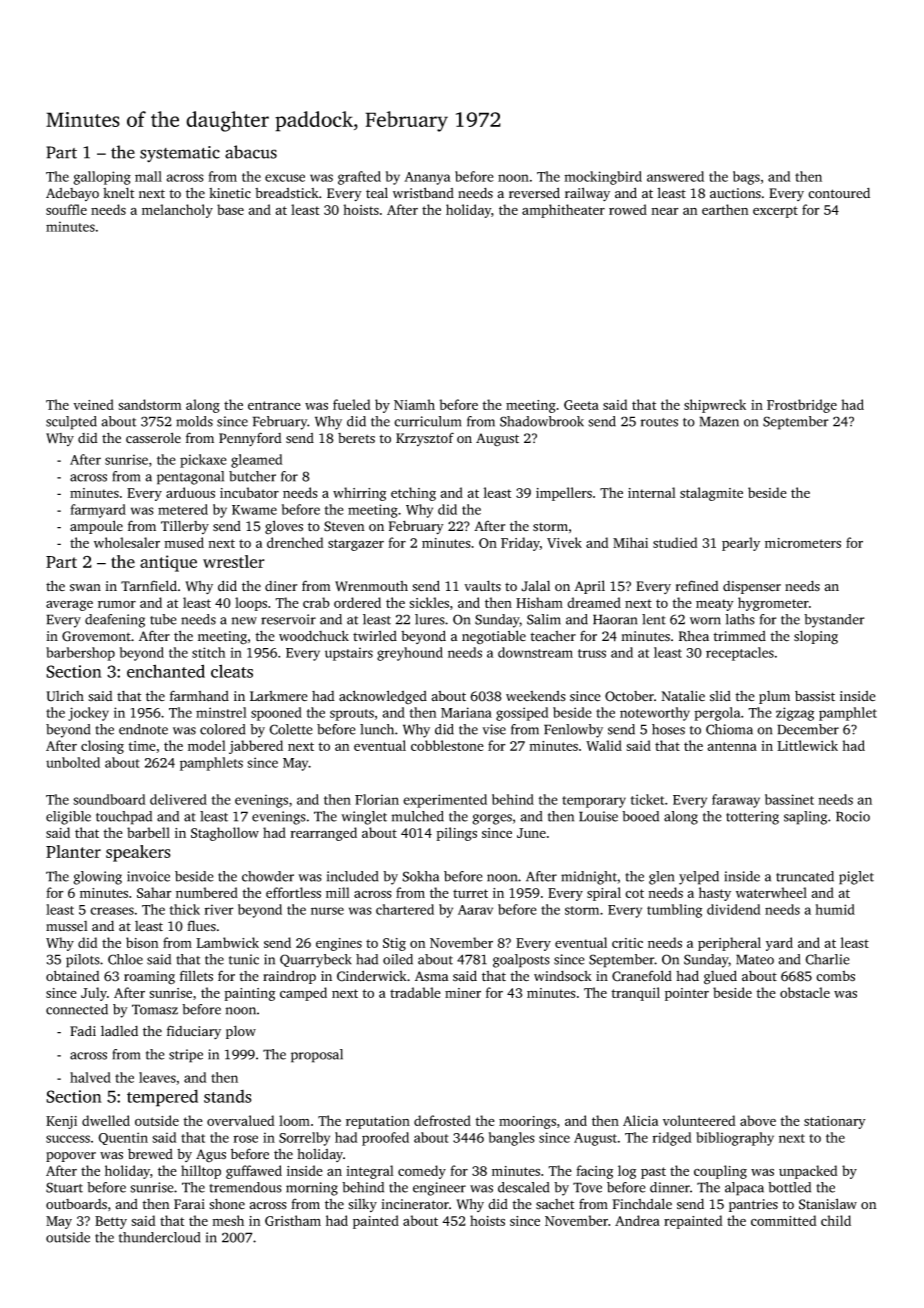 The height and width of the screenshot is (1308, 924). What do you see at coordinates (375, 635) in the screenshot?
I see `twirled` at bounding box center [375, 635].
